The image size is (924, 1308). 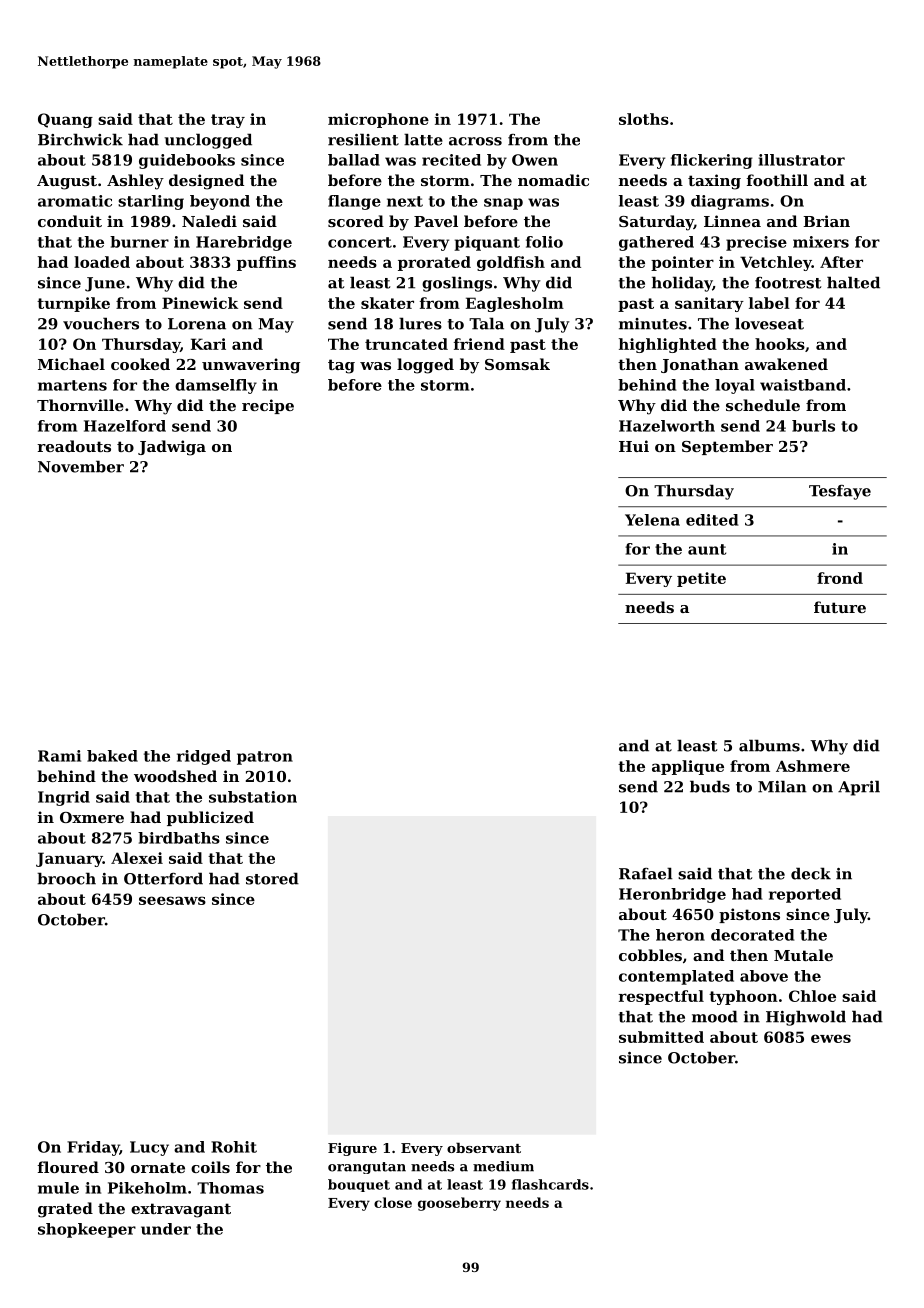 I want to click on petite, so click(x=701, y=579).
